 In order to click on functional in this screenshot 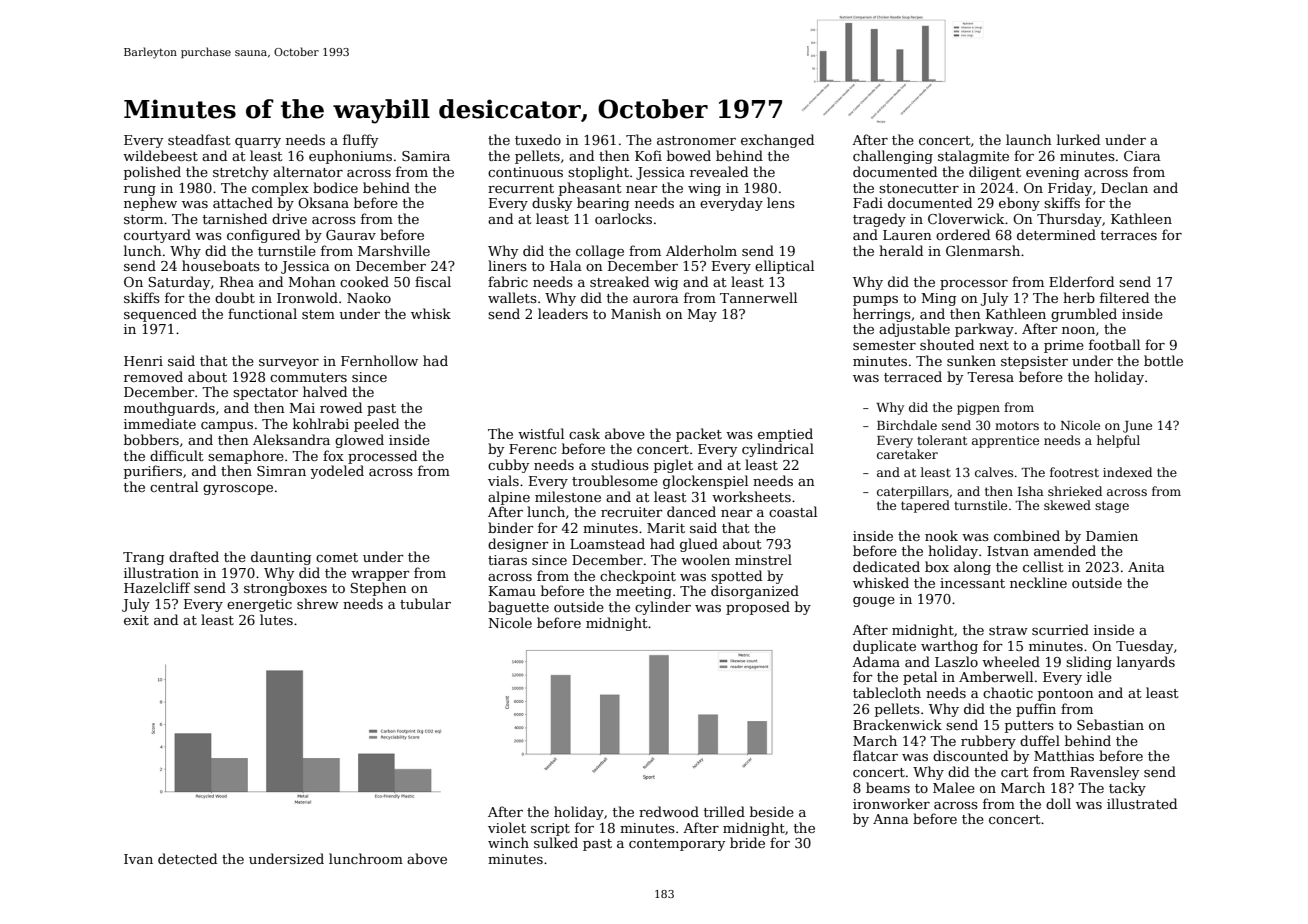, I will do `click(262, 313)`.
